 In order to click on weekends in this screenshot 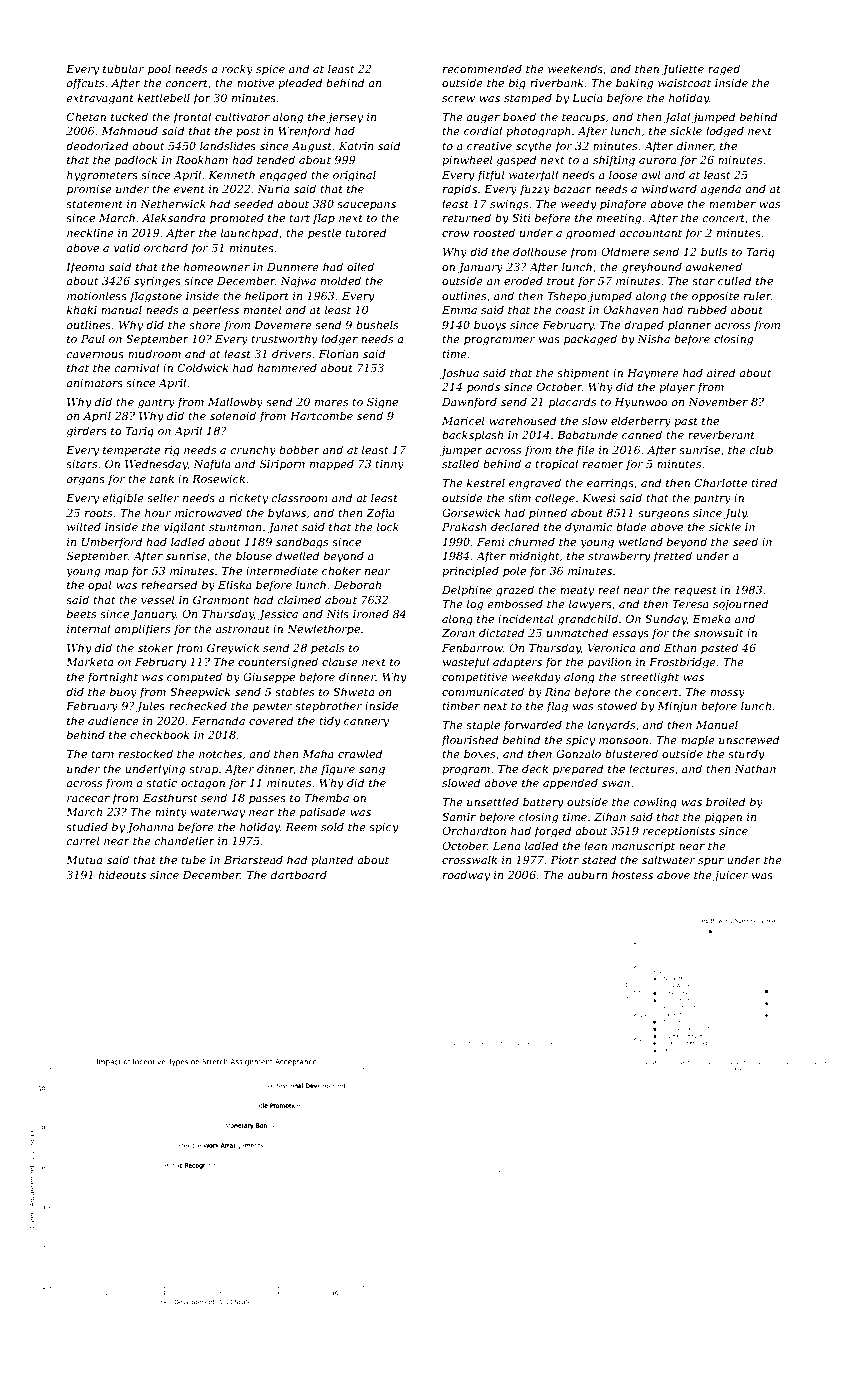, I will do `click(575, 68)`.
